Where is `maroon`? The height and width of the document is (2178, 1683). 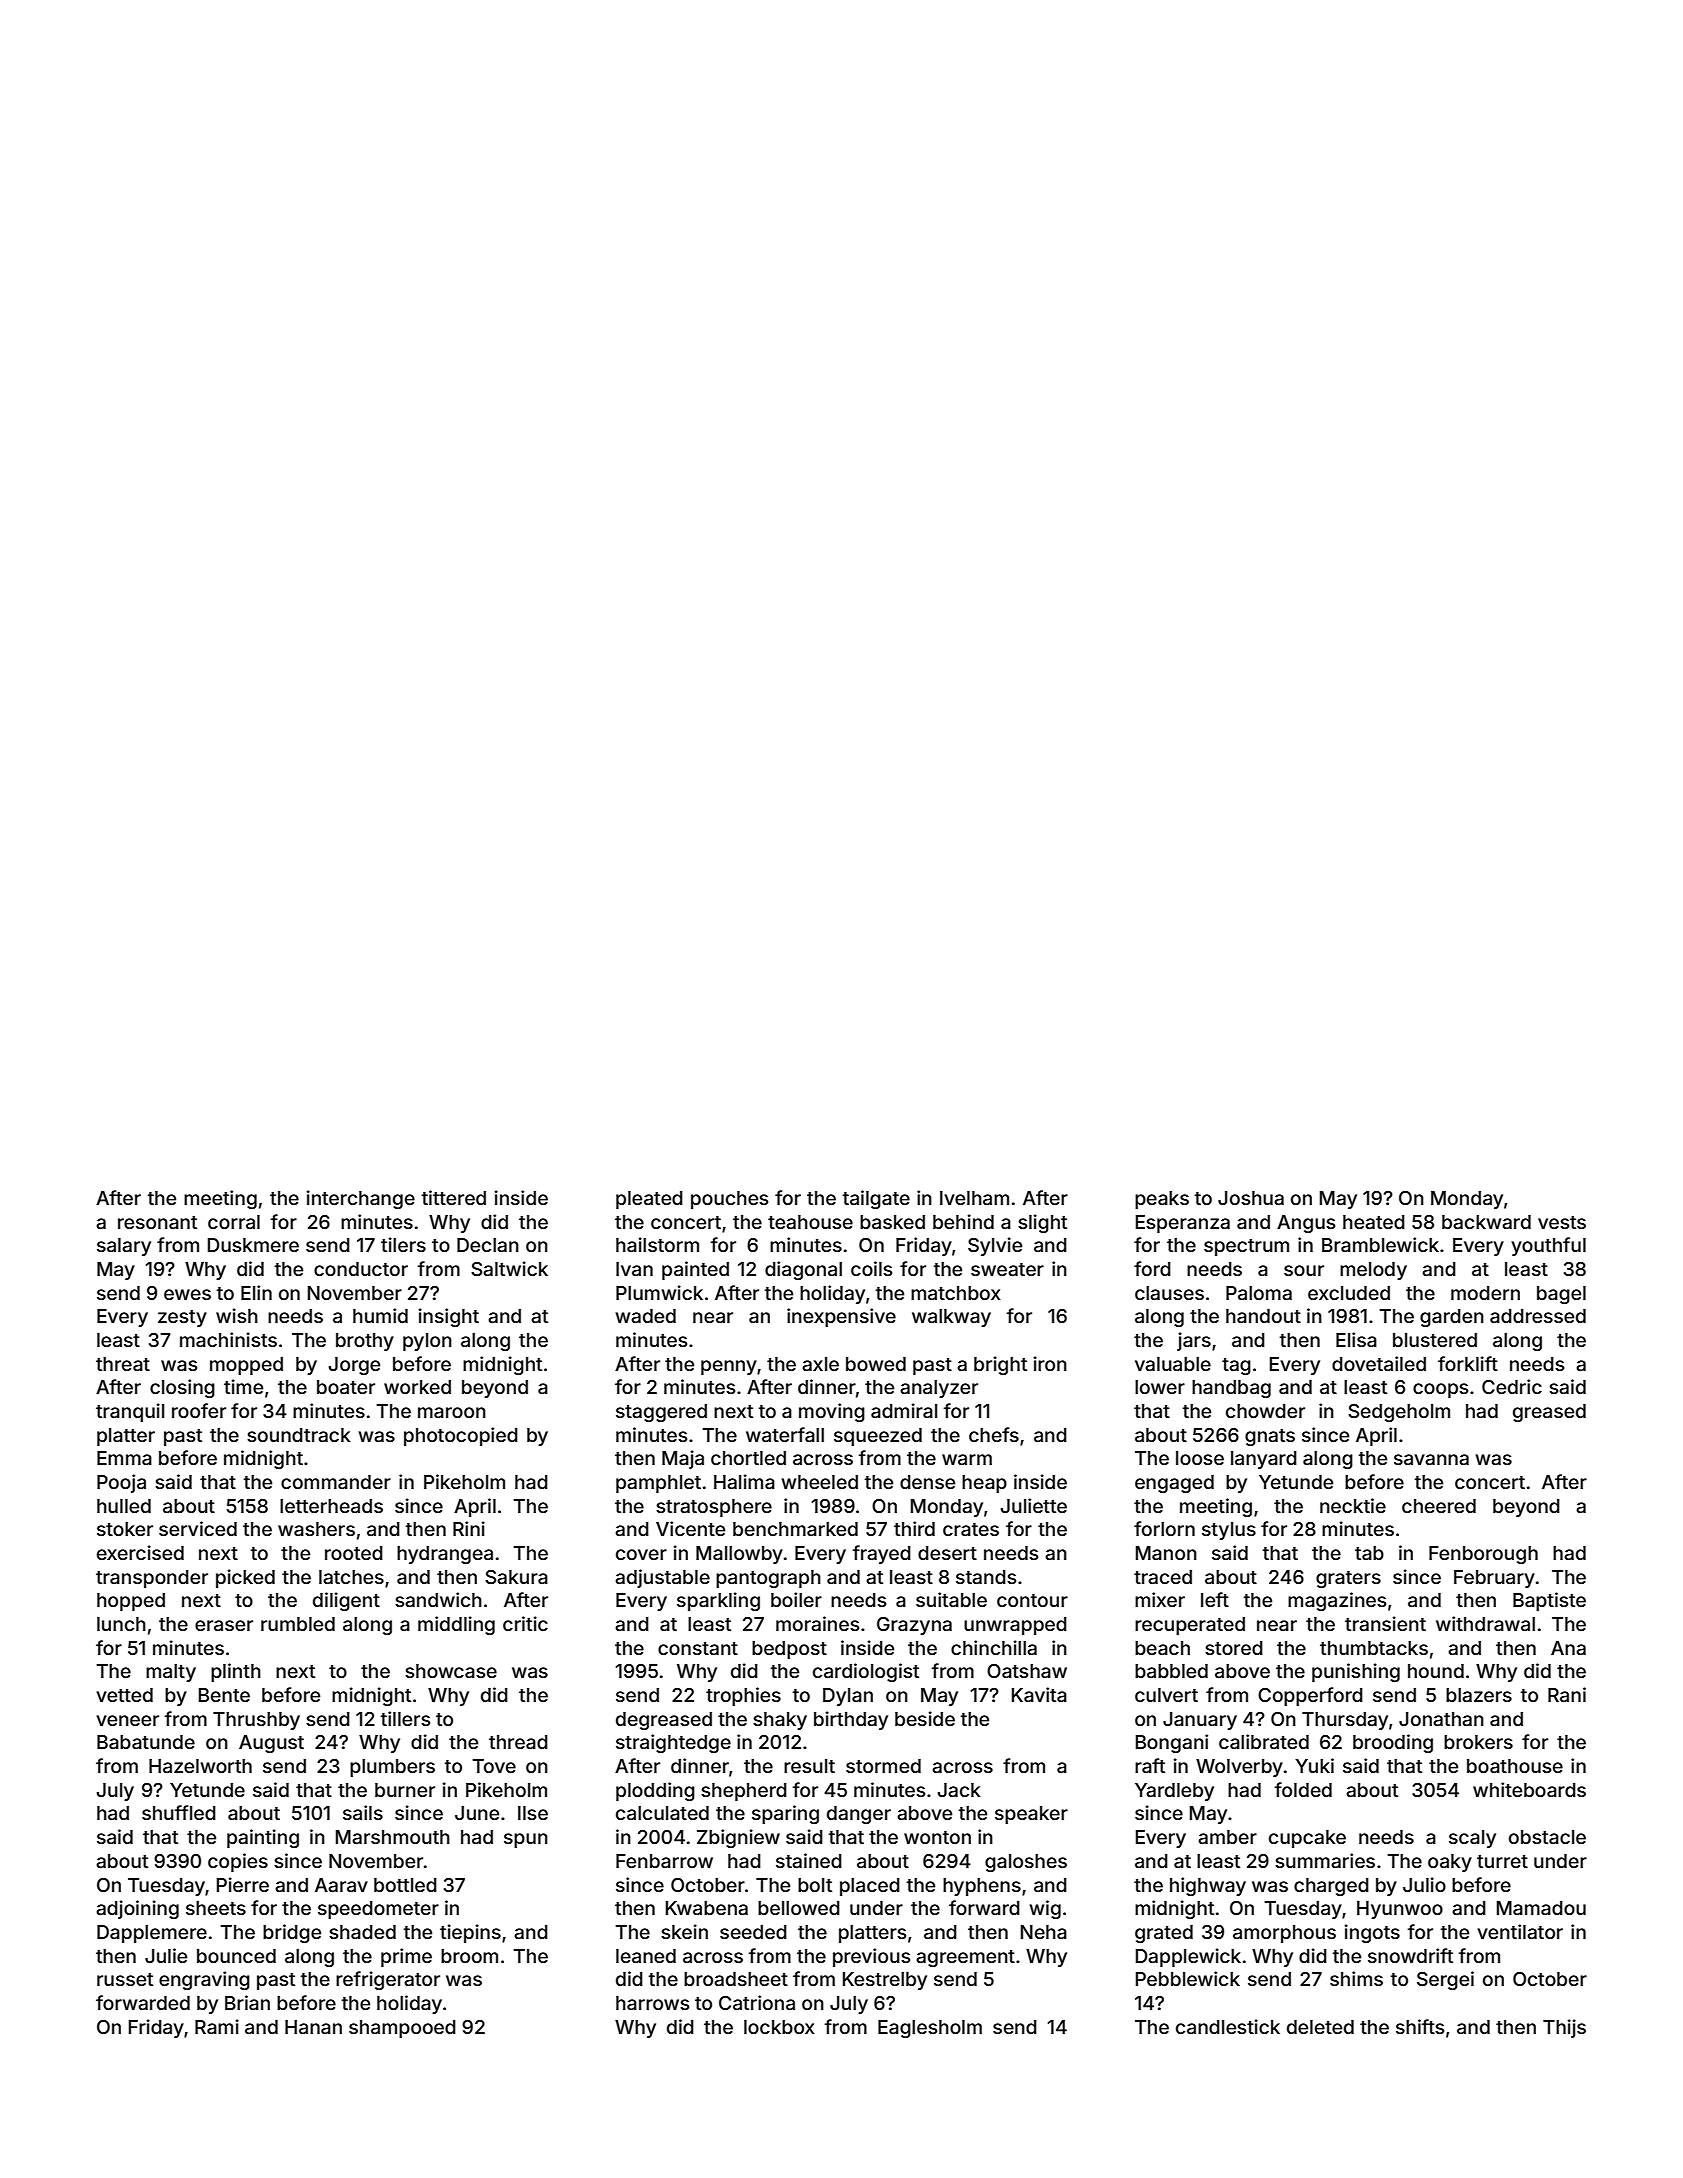 maroon is located at coordinates (452, 1412).
